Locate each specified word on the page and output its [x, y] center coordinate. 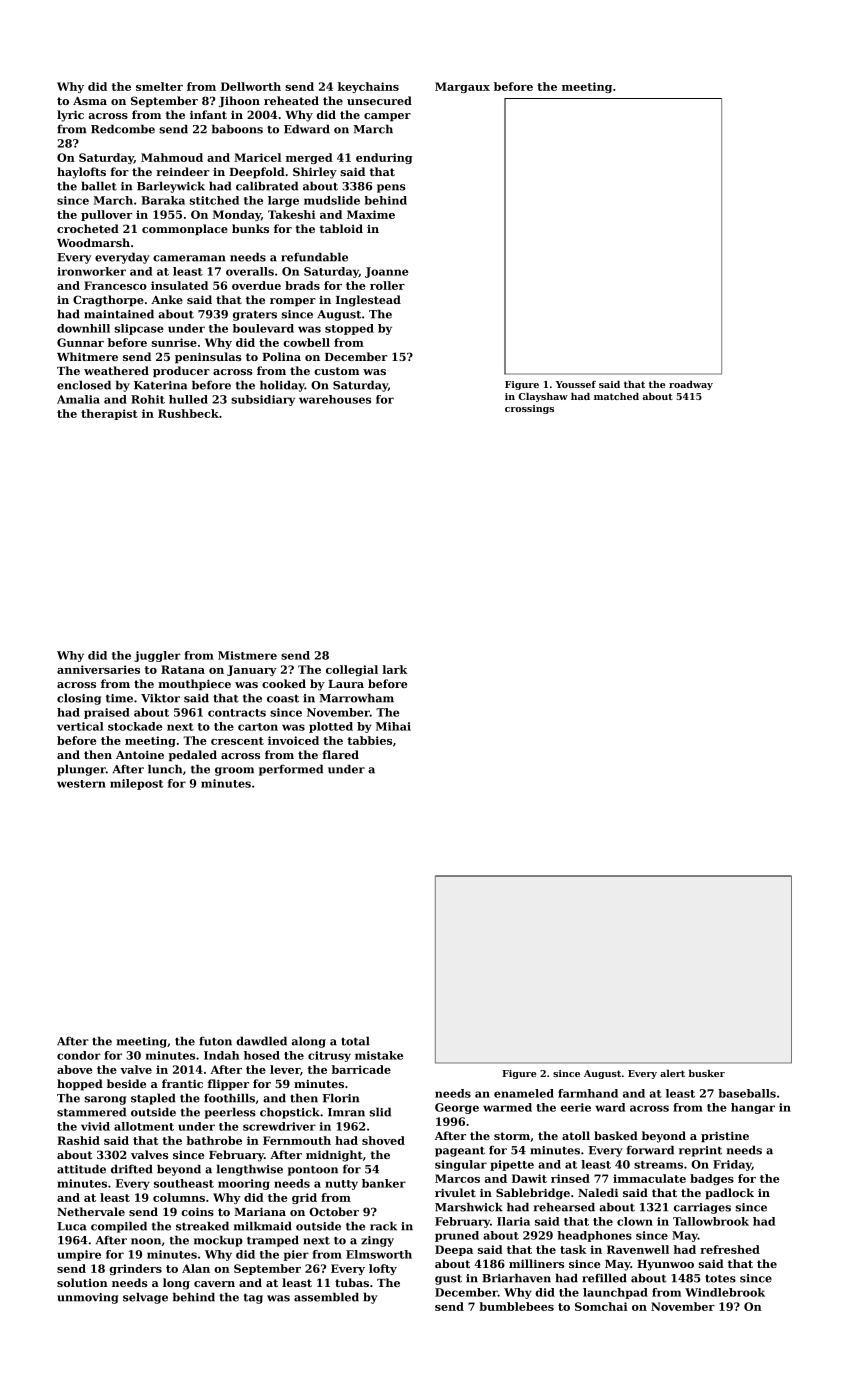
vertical [80, 726]
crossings [529, 409]
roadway [691, 385]
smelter [159, 86]
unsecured [379, 100]
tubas [352, 1282]
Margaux [462, 87]
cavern [214, 1284]
